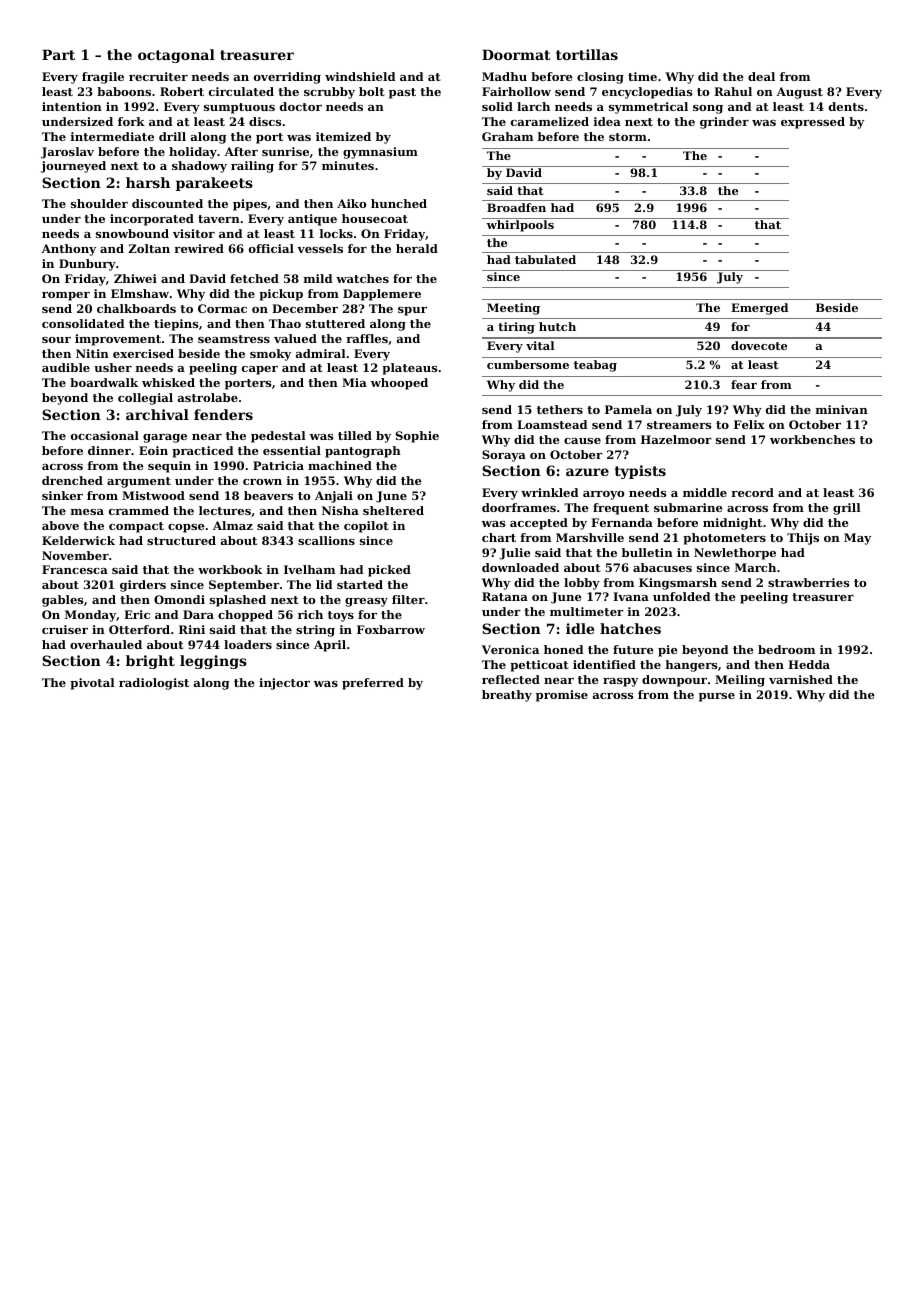  I want to click on tortillas, so click(587, 54).
